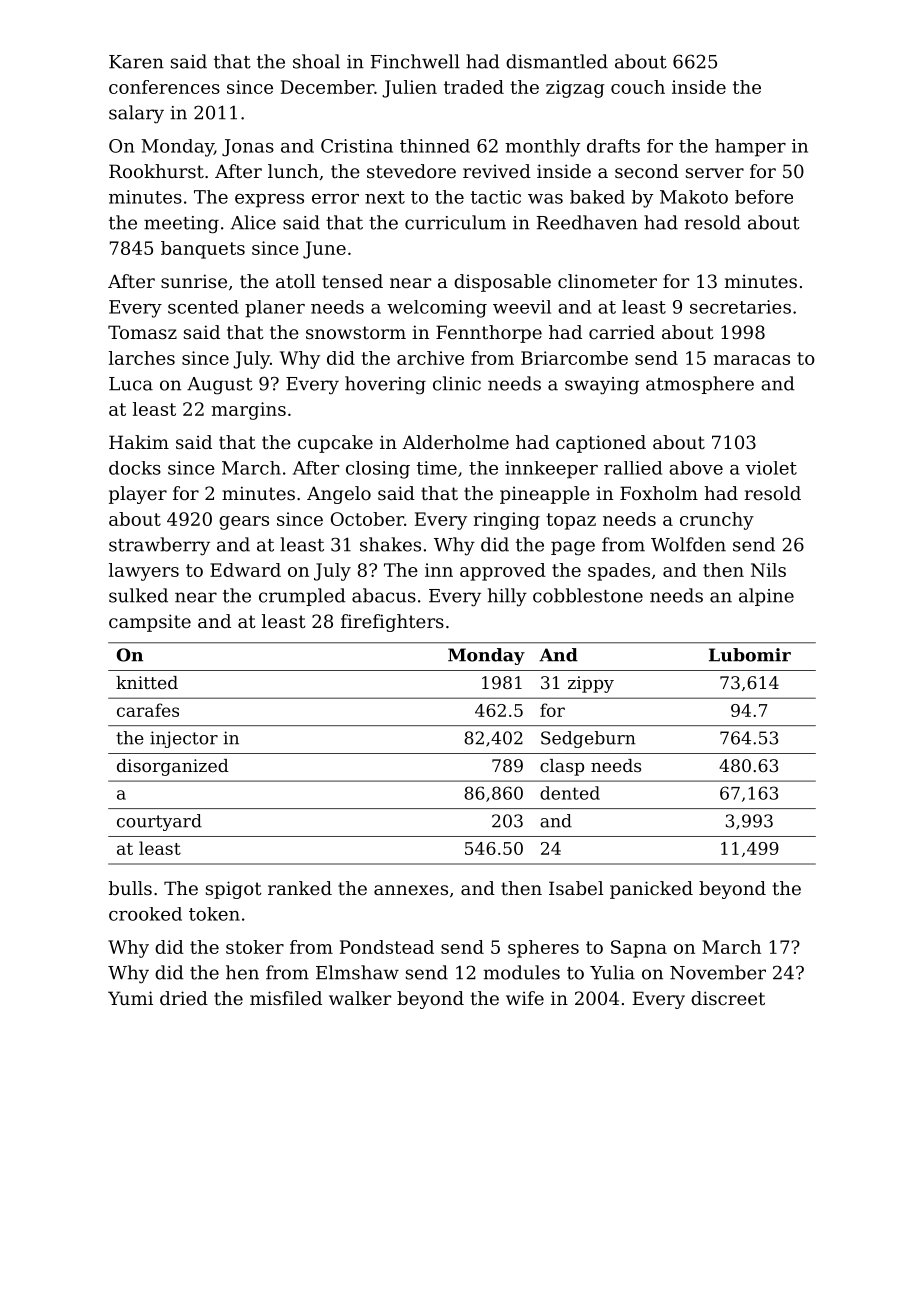  I want to click on dried, so click(184, 998).
